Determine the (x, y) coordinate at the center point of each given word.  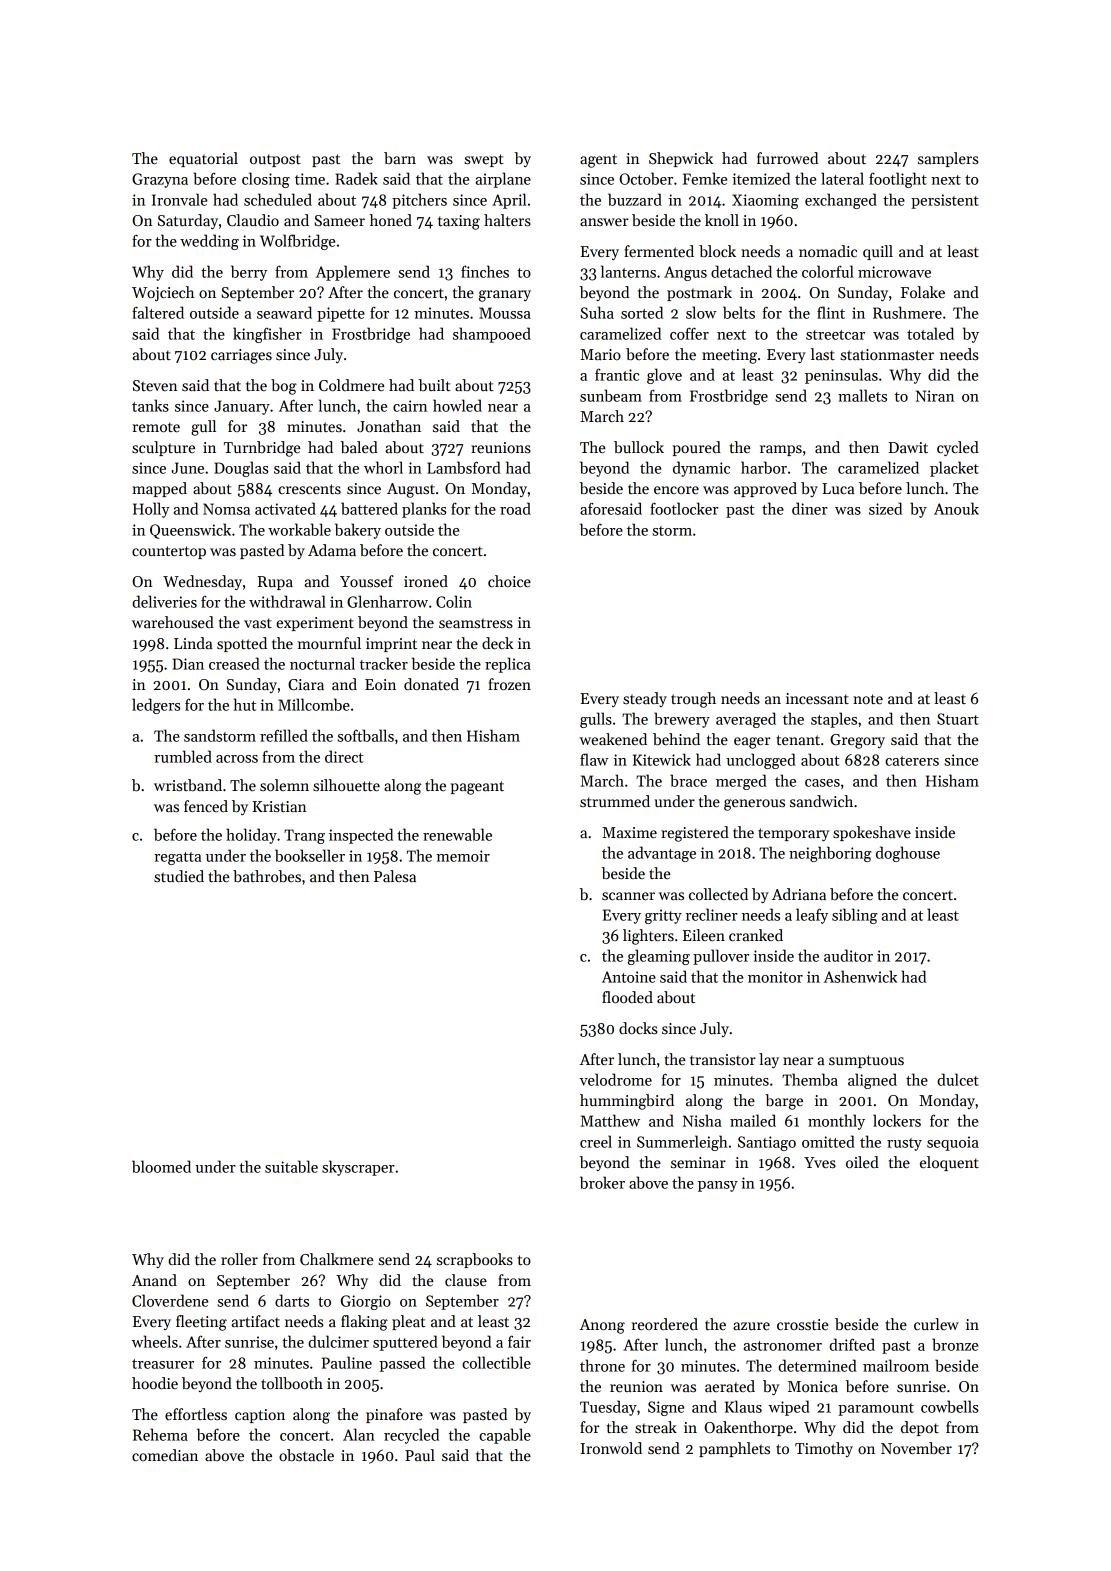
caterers (912, 761)
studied (179, 876)
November (916, 1448)
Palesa (395, 876)
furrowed (787, 158)
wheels (155, 1341)
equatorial (203, 159)
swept (484, 160)
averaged (746, 720)
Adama (332, 550)
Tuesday (608, 1408)
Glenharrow (387, 601)
